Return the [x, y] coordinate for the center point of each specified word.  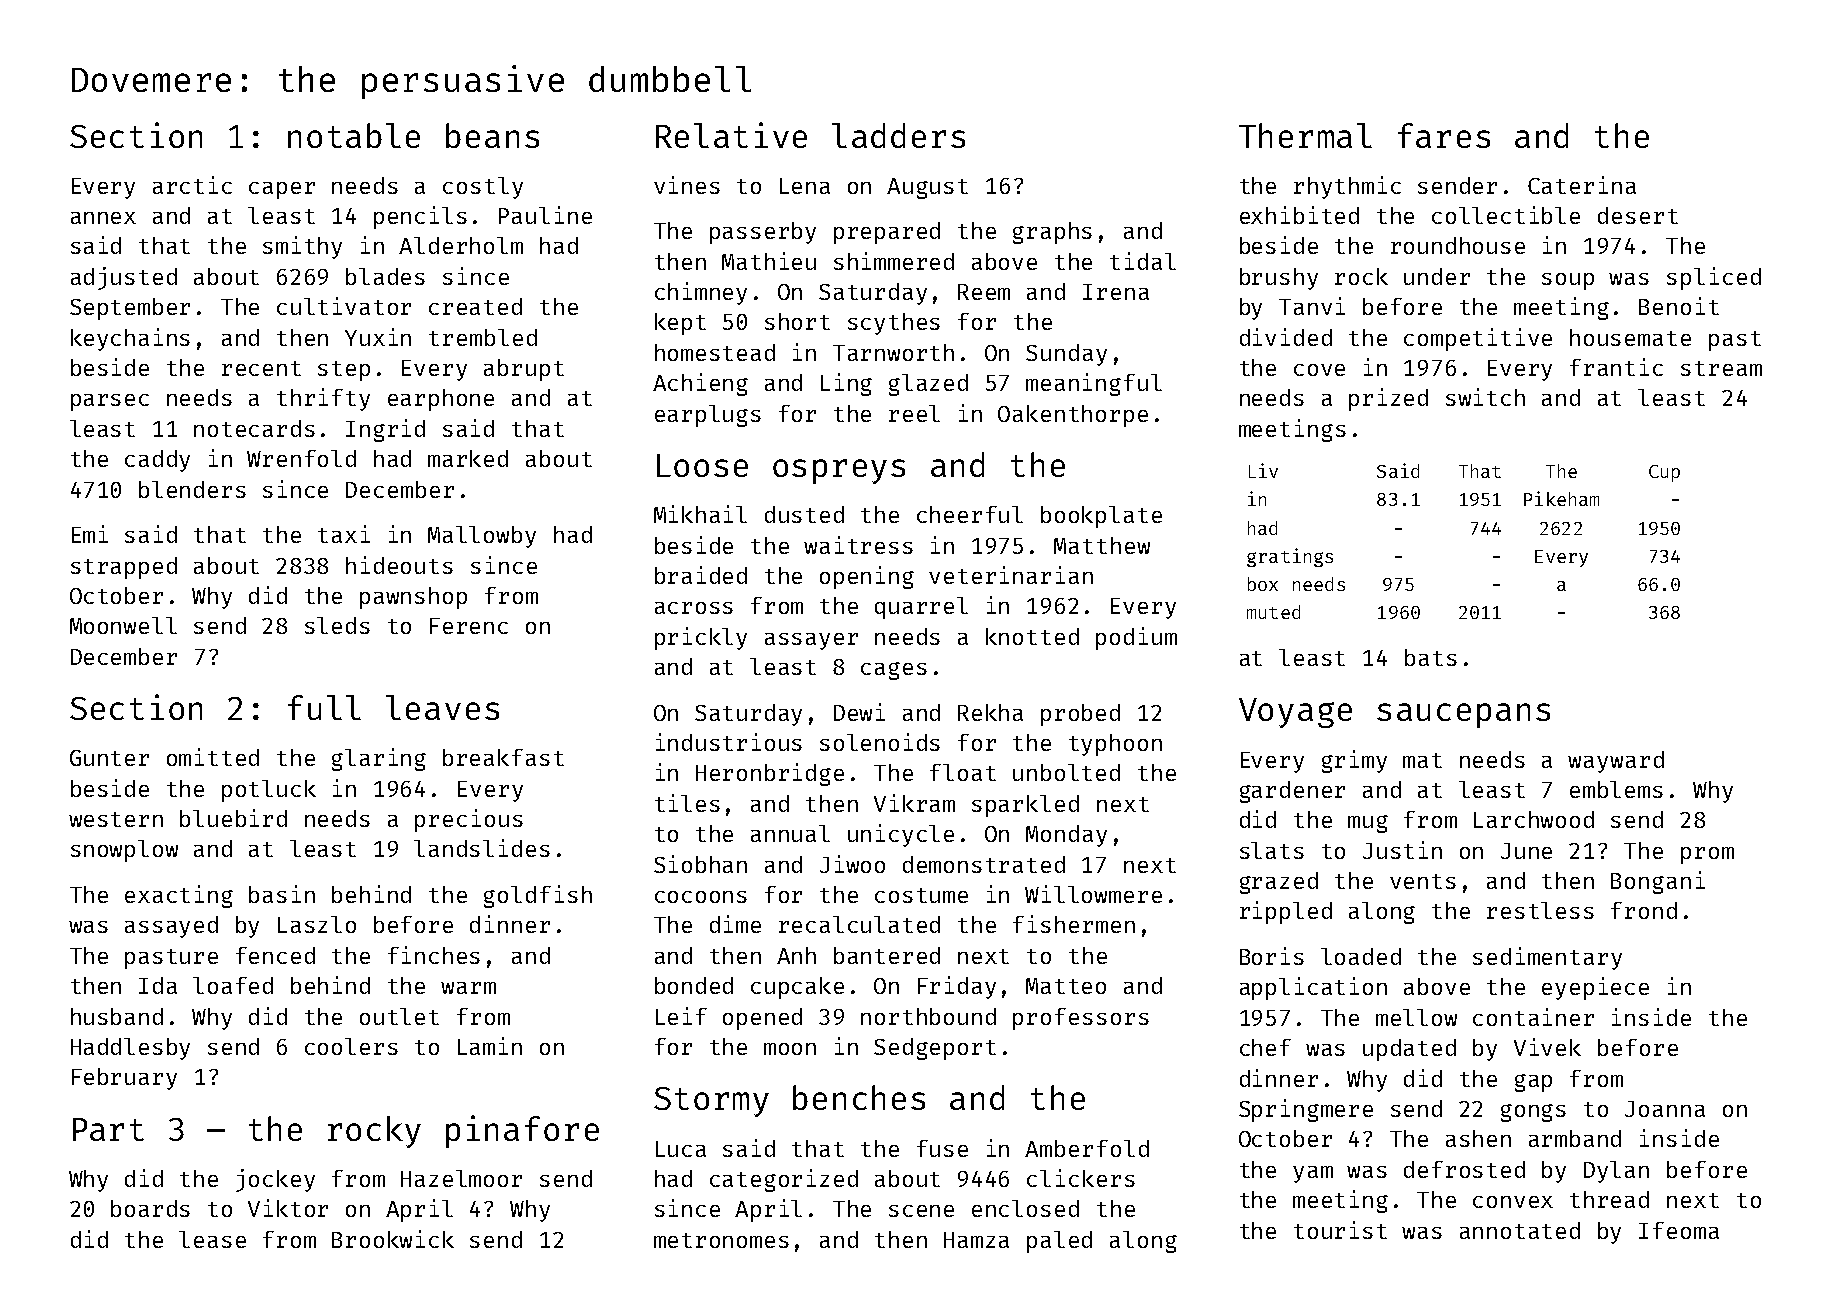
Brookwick [393, 1239]
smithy [302, 247]
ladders [898, 135]
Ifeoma [1679, 1230]
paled [1059, 1242]
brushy [1279, 279]
